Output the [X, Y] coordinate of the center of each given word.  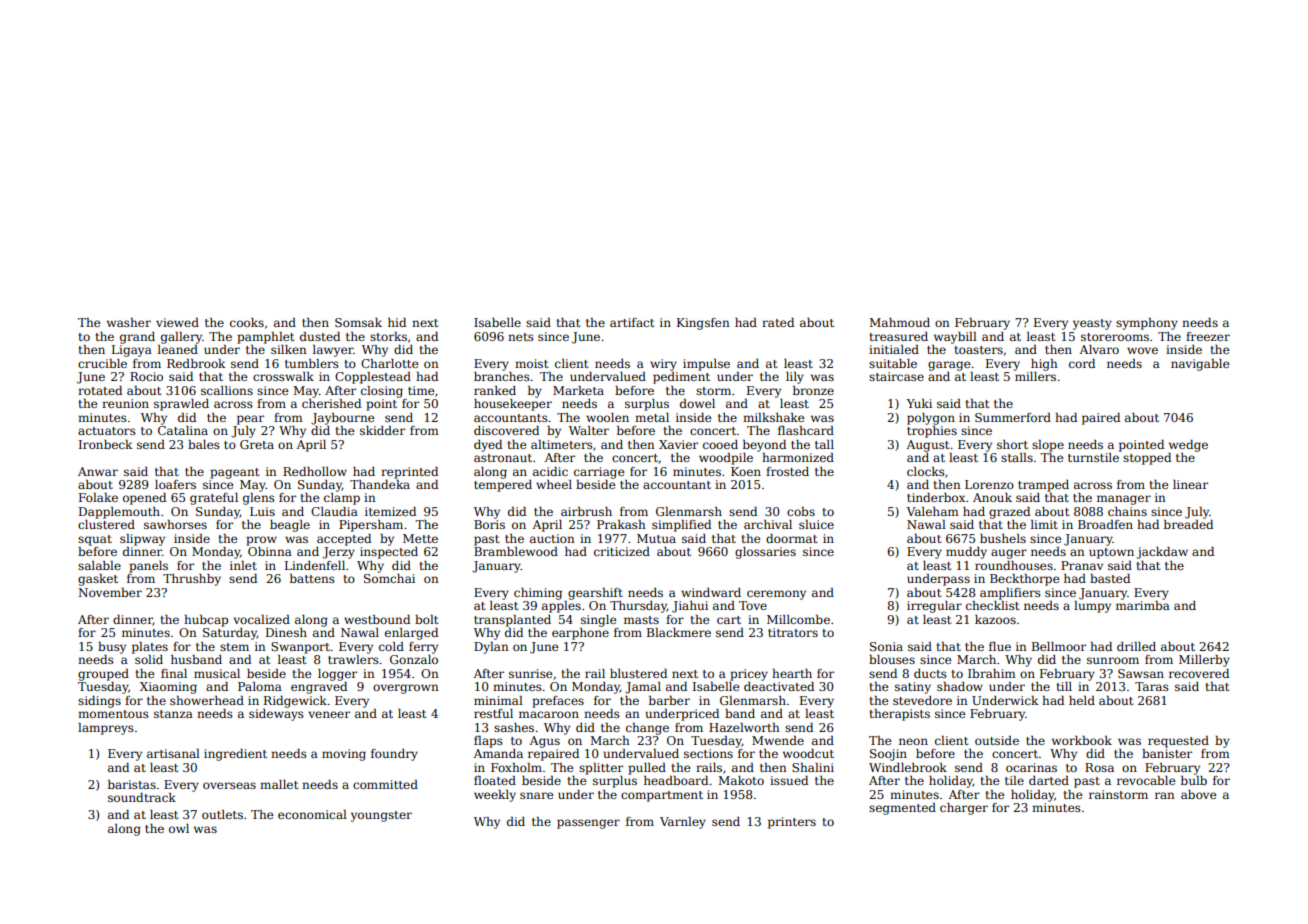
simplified [681, 526]
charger [964, 809]
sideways [276, 715]
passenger [588, 824]
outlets [222, 814]
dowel [697, 403]
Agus [544, 742]
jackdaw [1162, 553]
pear [250, 420]
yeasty [1092, 324]
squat [95, 540]
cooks [247, 322]
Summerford [1013, 417]
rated [778, 322]
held [1082, 700]
